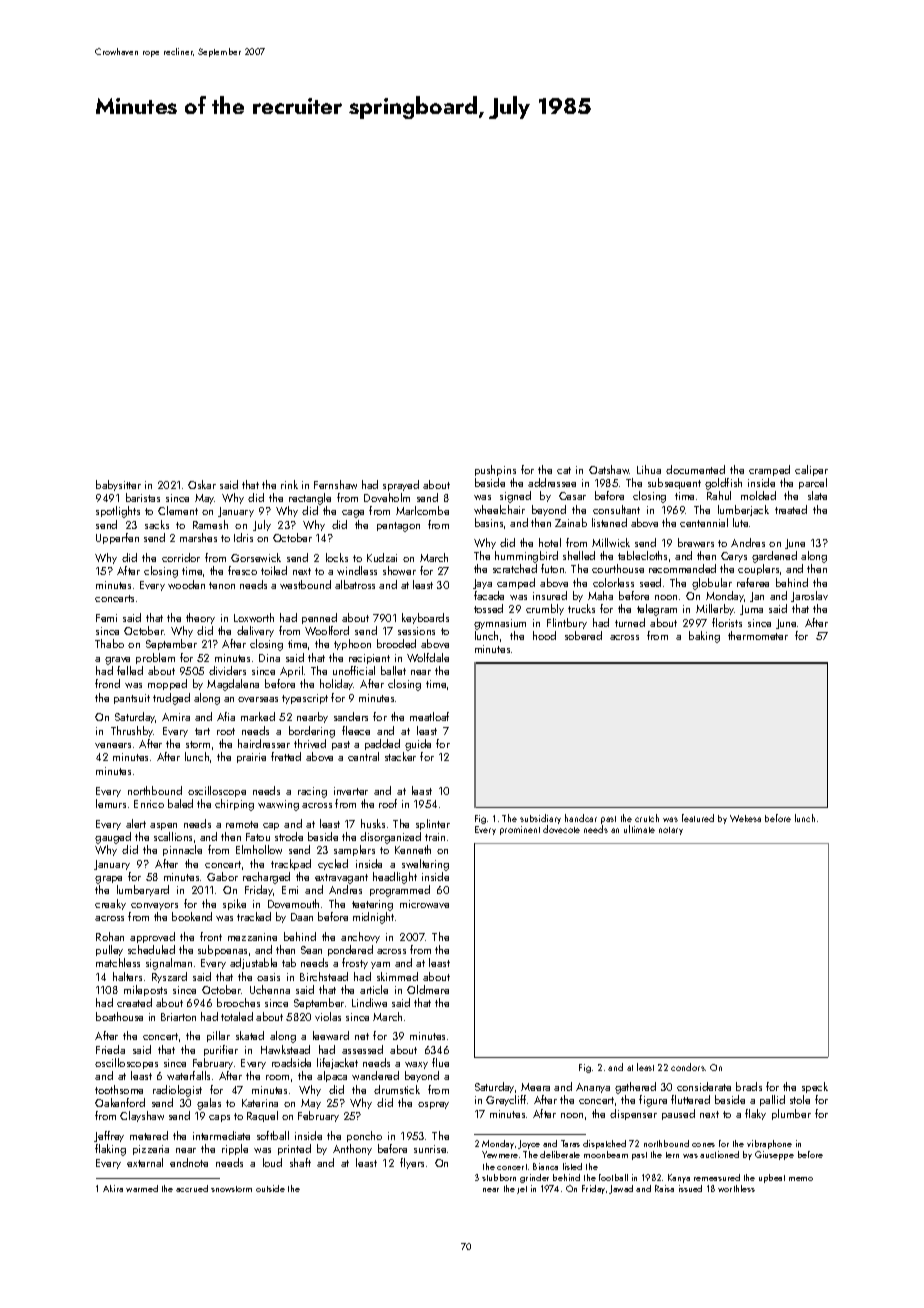 The width and height of the document is (924, 1308). Describe the element at coordinates (723, 484) in the document. I see `goldfish` at that location.
